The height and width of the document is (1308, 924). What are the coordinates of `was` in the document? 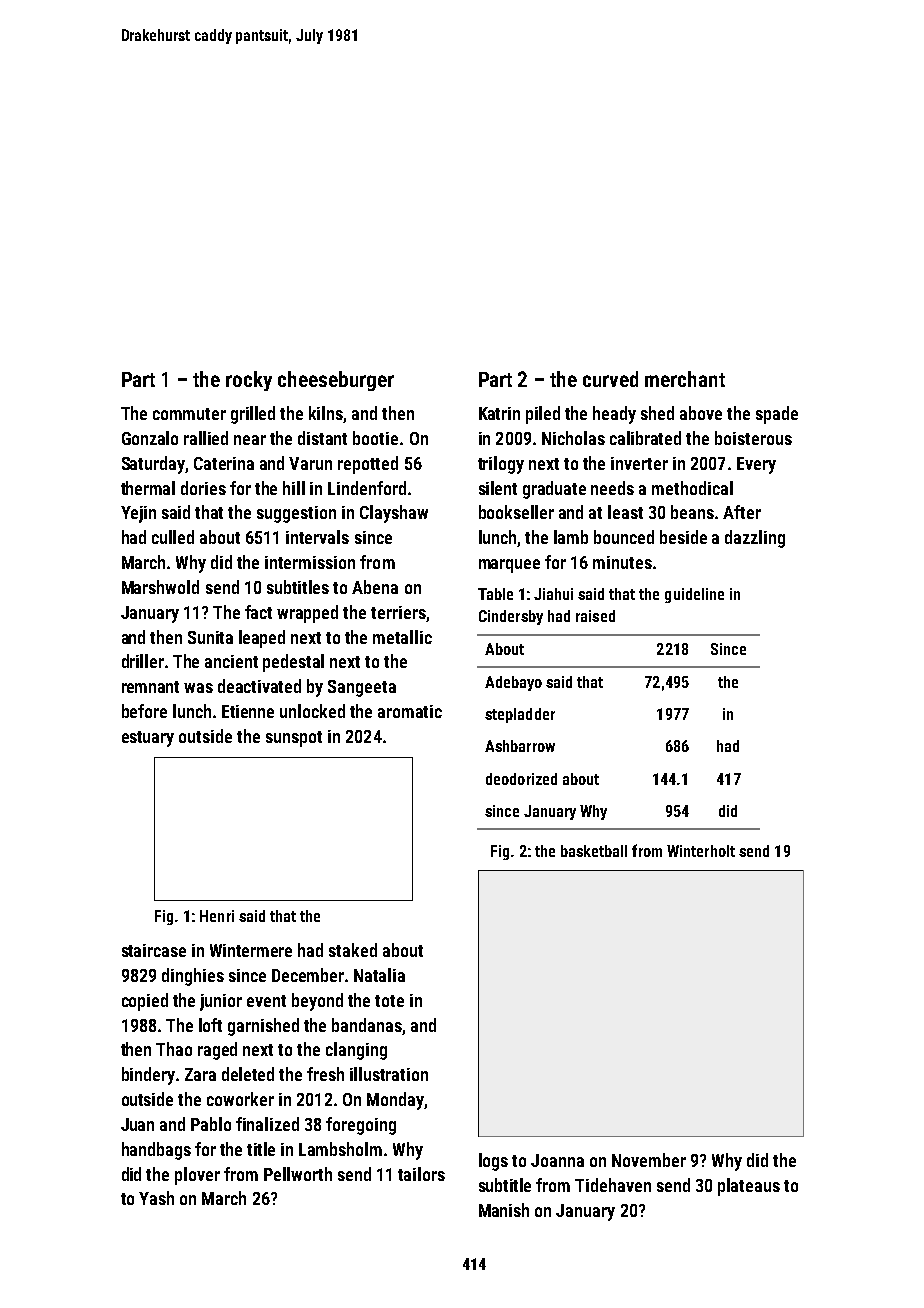 It's located at (198, 688).
